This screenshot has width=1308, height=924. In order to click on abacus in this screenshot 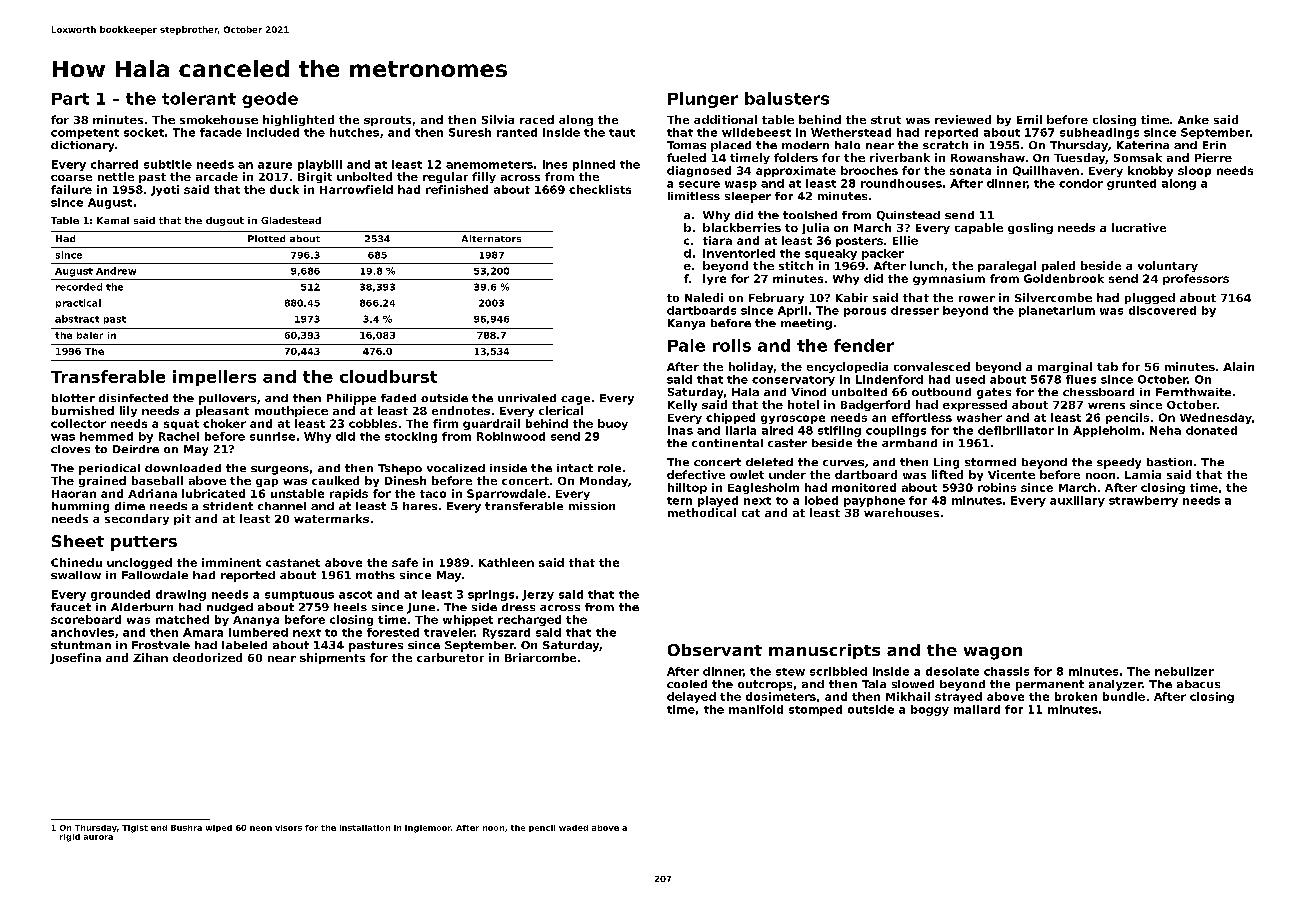, I will do `click(1198, 684)`.
